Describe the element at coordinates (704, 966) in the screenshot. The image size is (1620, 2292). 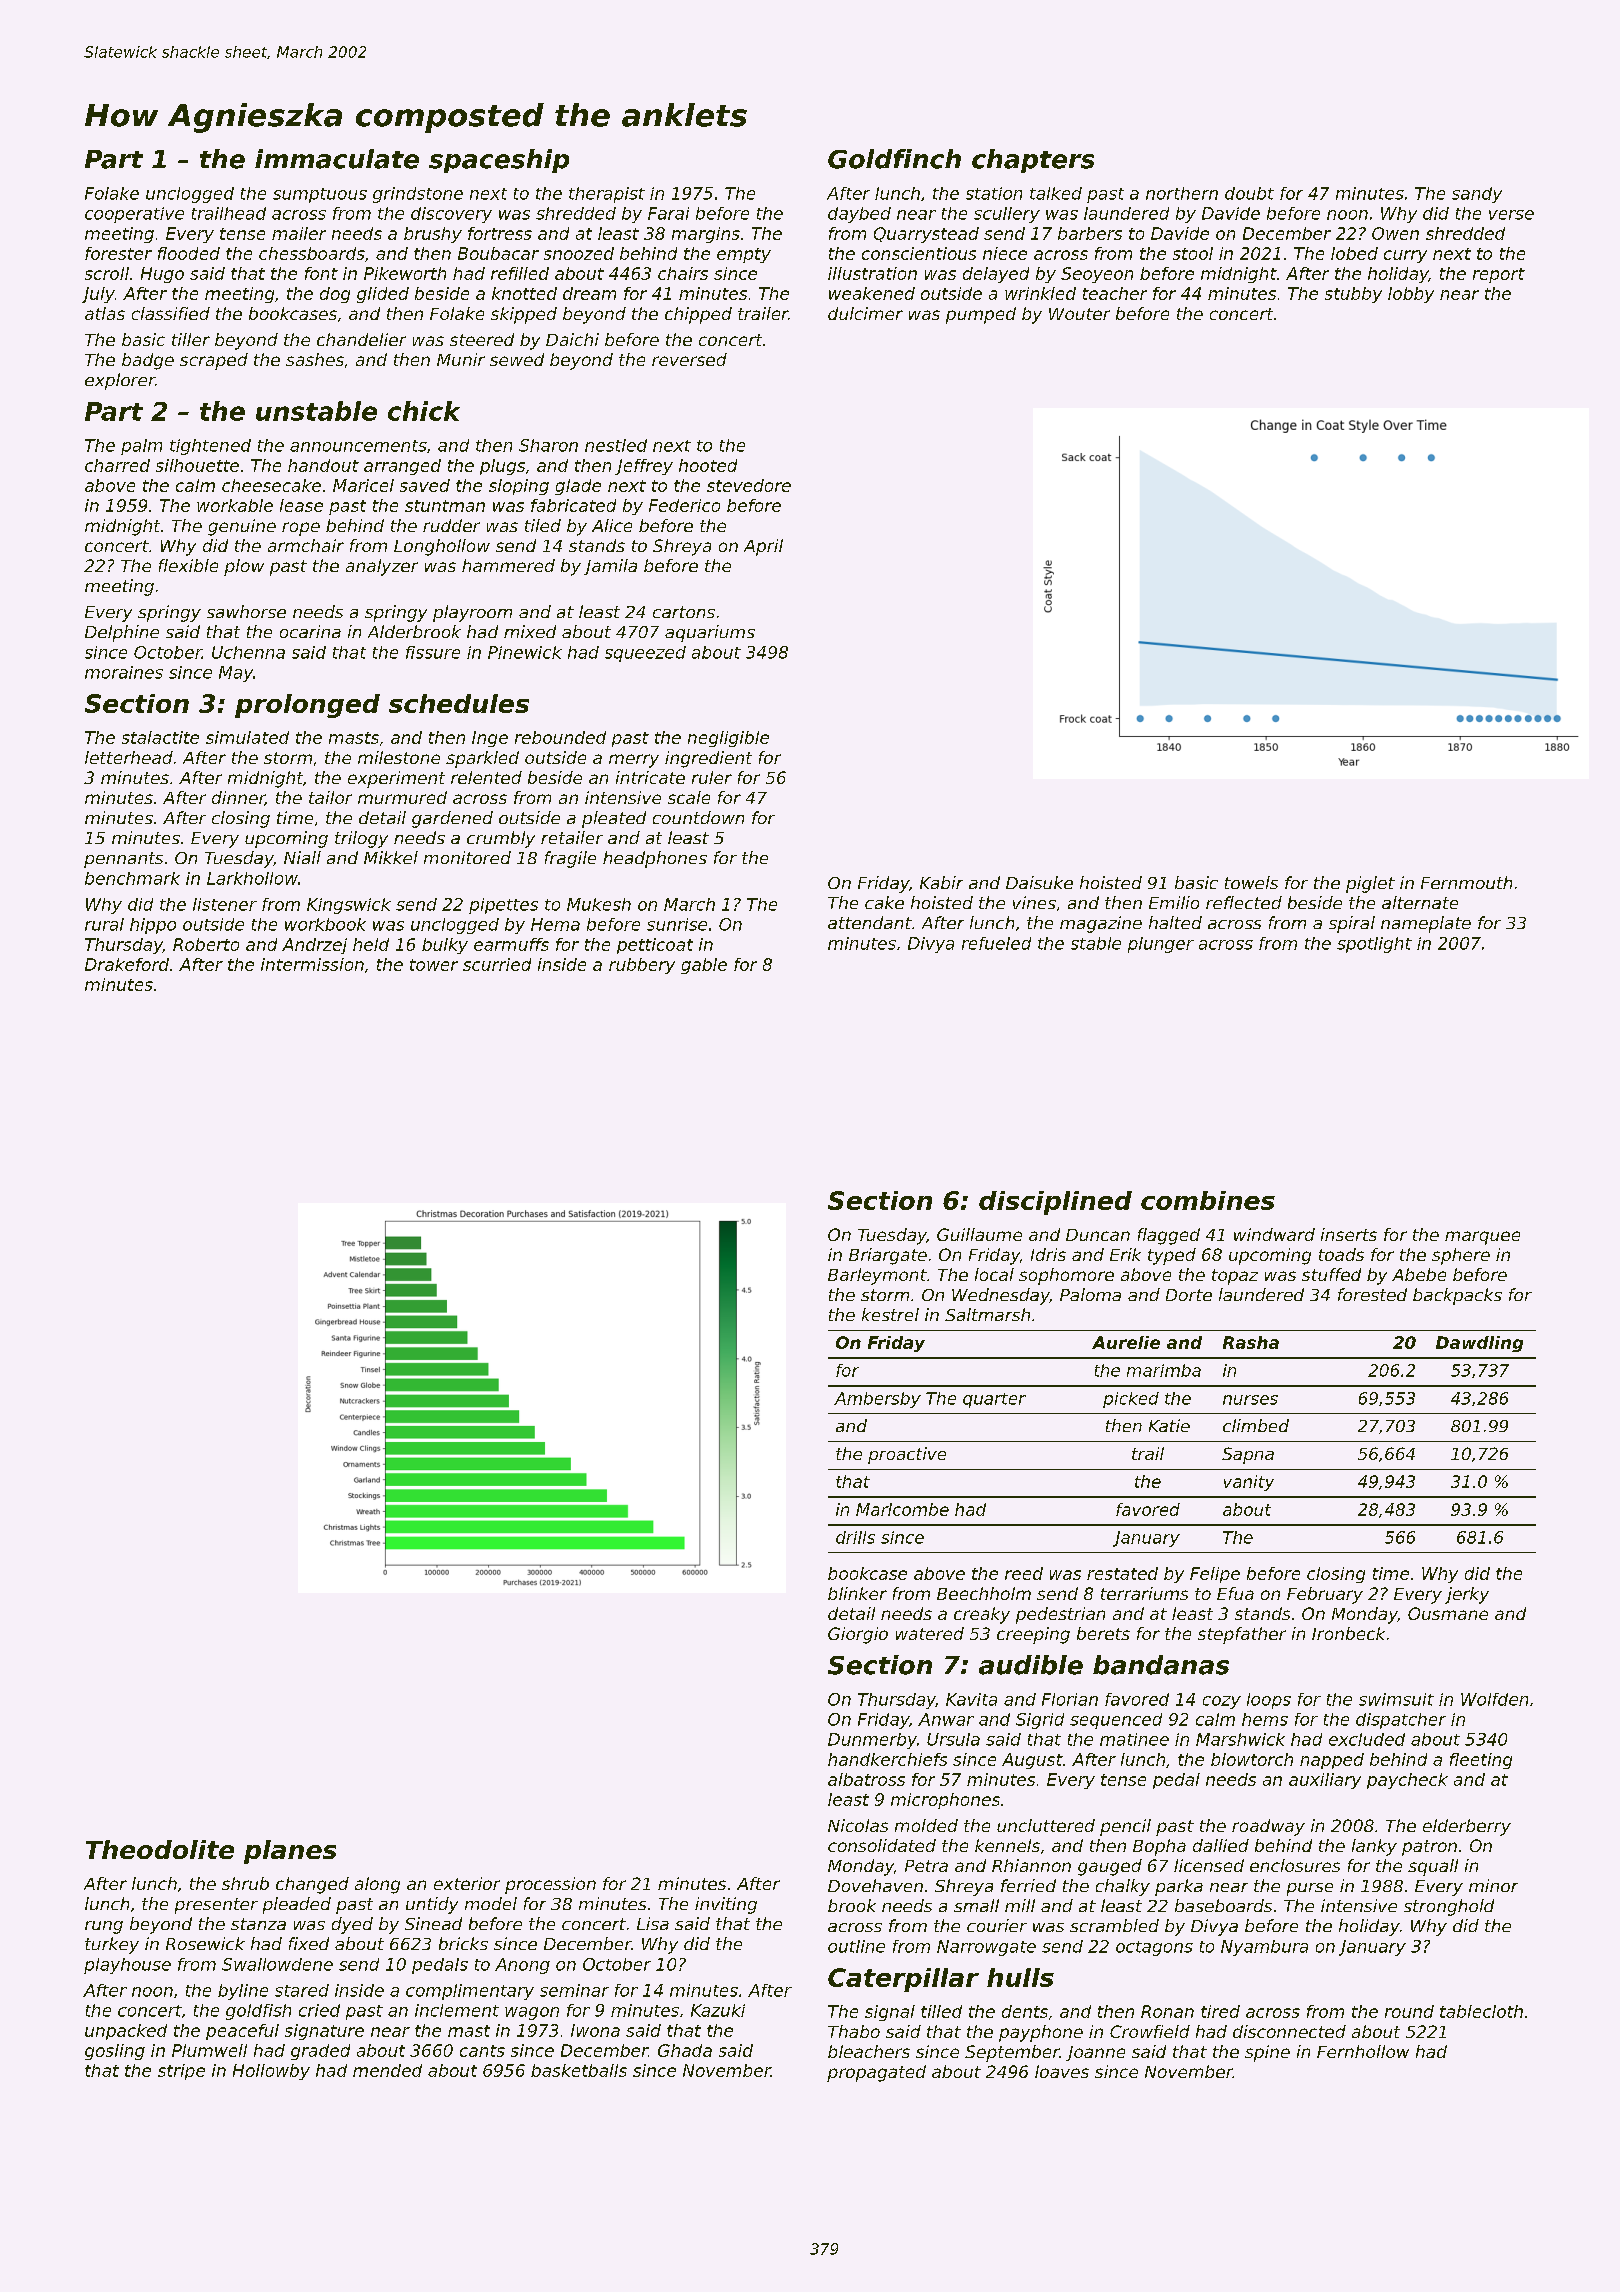
I see `gable` at that location.
